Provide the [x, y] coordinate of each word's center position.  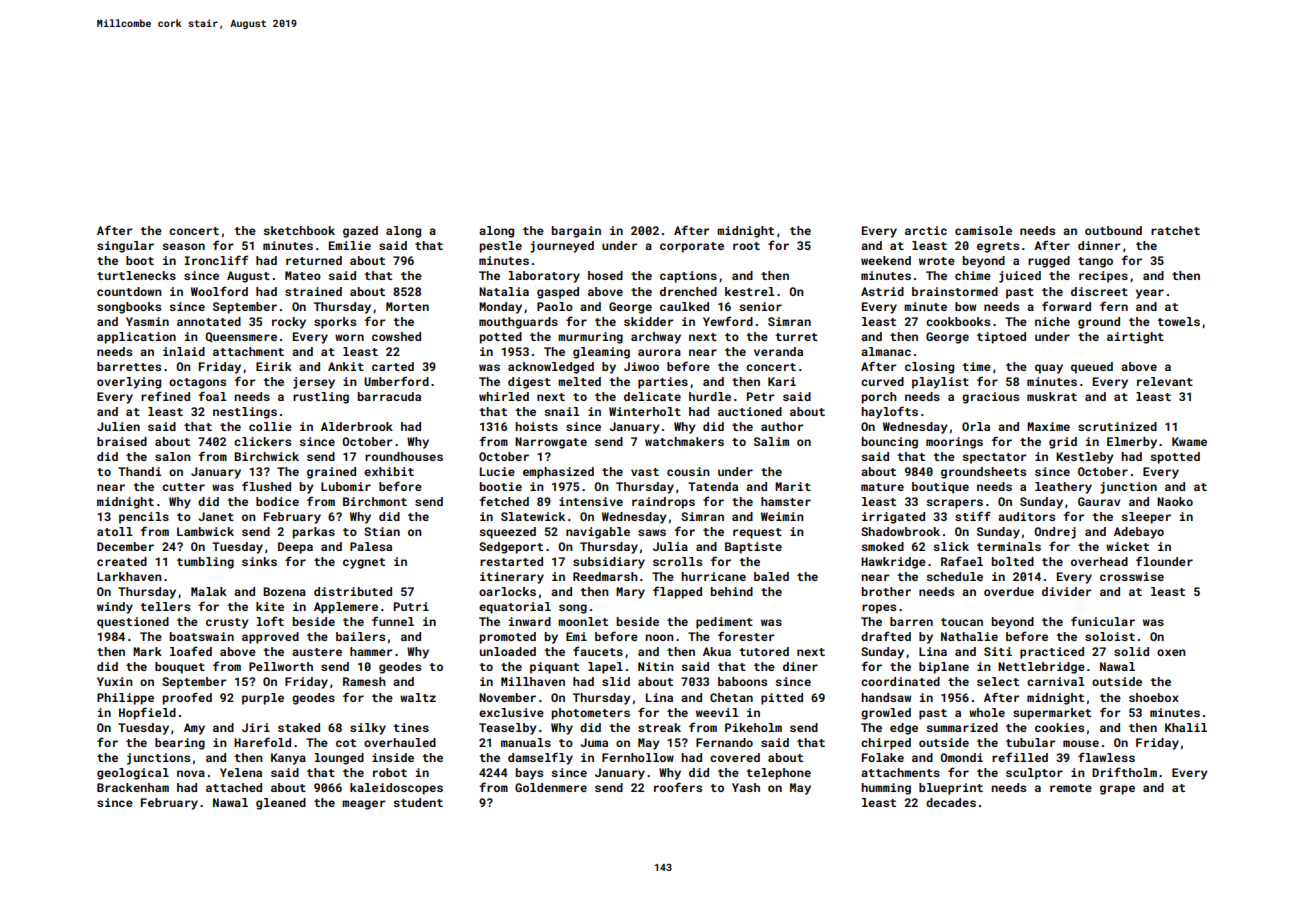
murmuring [590, 338]
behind [732, 591]
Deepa [295, 548]
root [746, 246]
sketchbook [299, 230]
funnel [393, 621]
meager [363, 805]
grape [1117, 790]
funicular [1103, 621]
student [418, 802]
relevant [1165, 381]
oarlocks [507, 591]
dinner [1099, 245]
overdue [1009, 591]
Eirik [274, 366]
